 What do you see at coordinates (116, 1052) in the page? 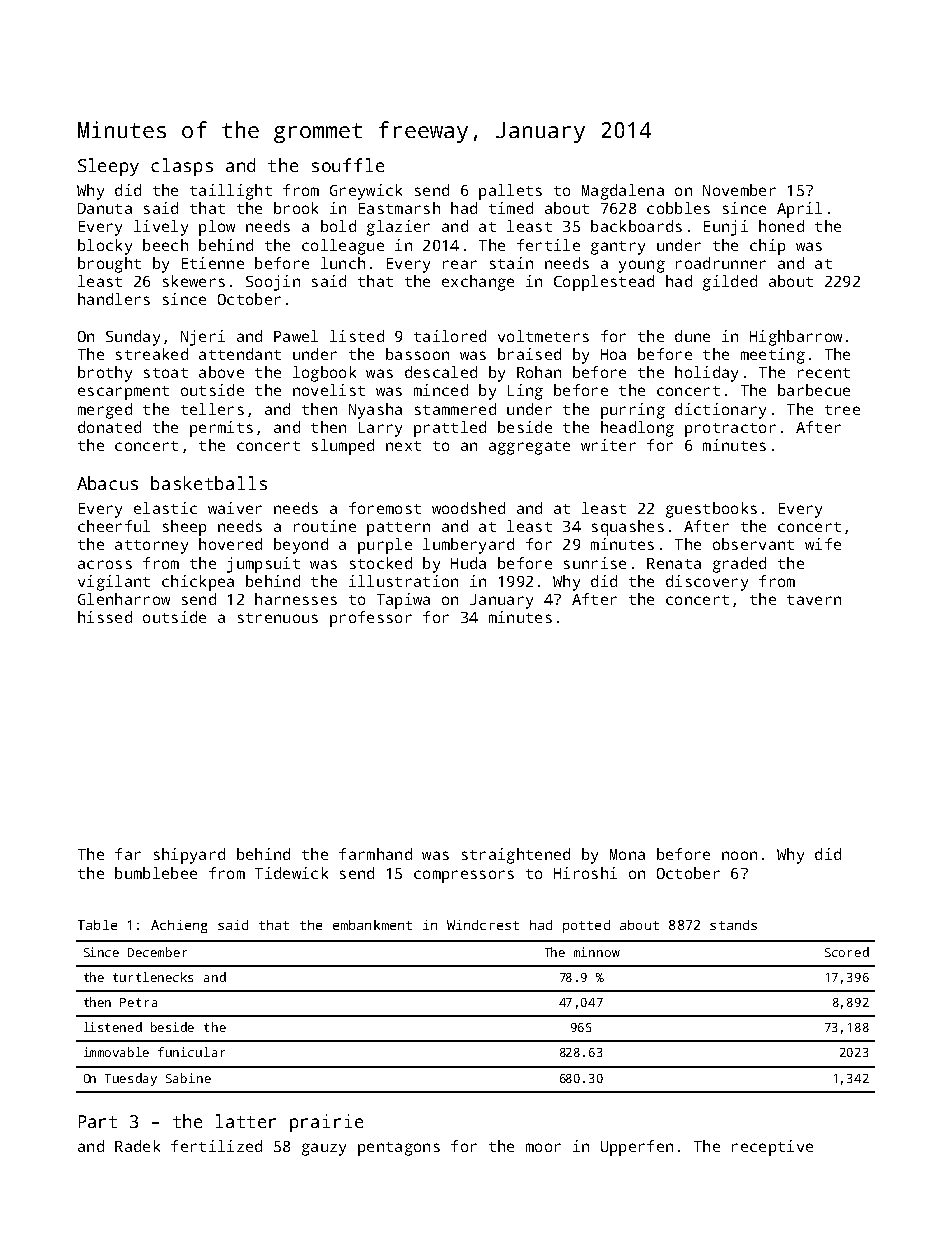
I see `immovable` at bounding box center [116, 1052].
